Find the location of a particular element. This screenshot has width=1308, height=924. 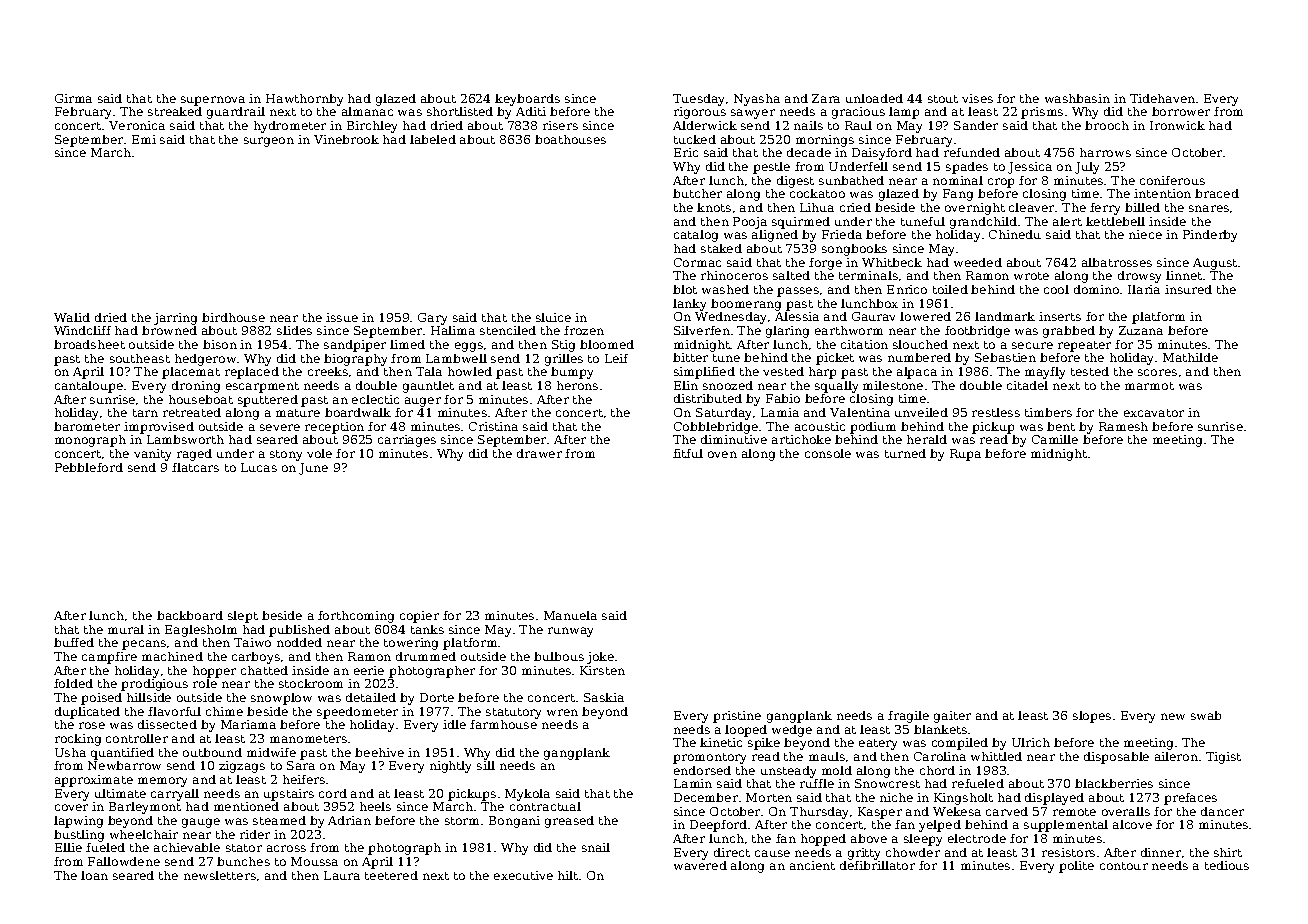

Barleymont is located at coordinates (145, 808).
